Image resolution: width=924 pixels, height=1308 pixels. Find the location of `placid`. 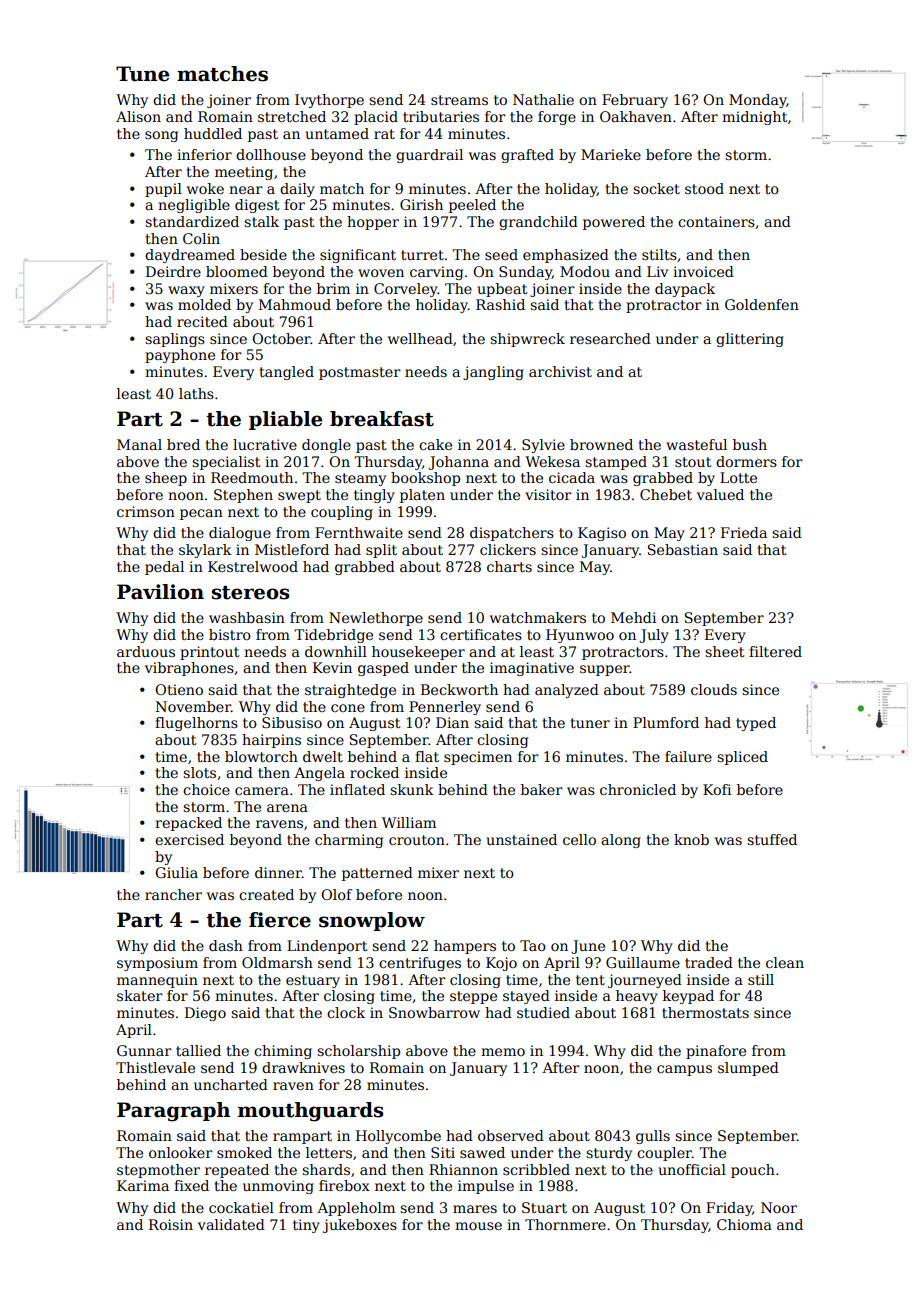

placid is located at coordinates (376, 118).
